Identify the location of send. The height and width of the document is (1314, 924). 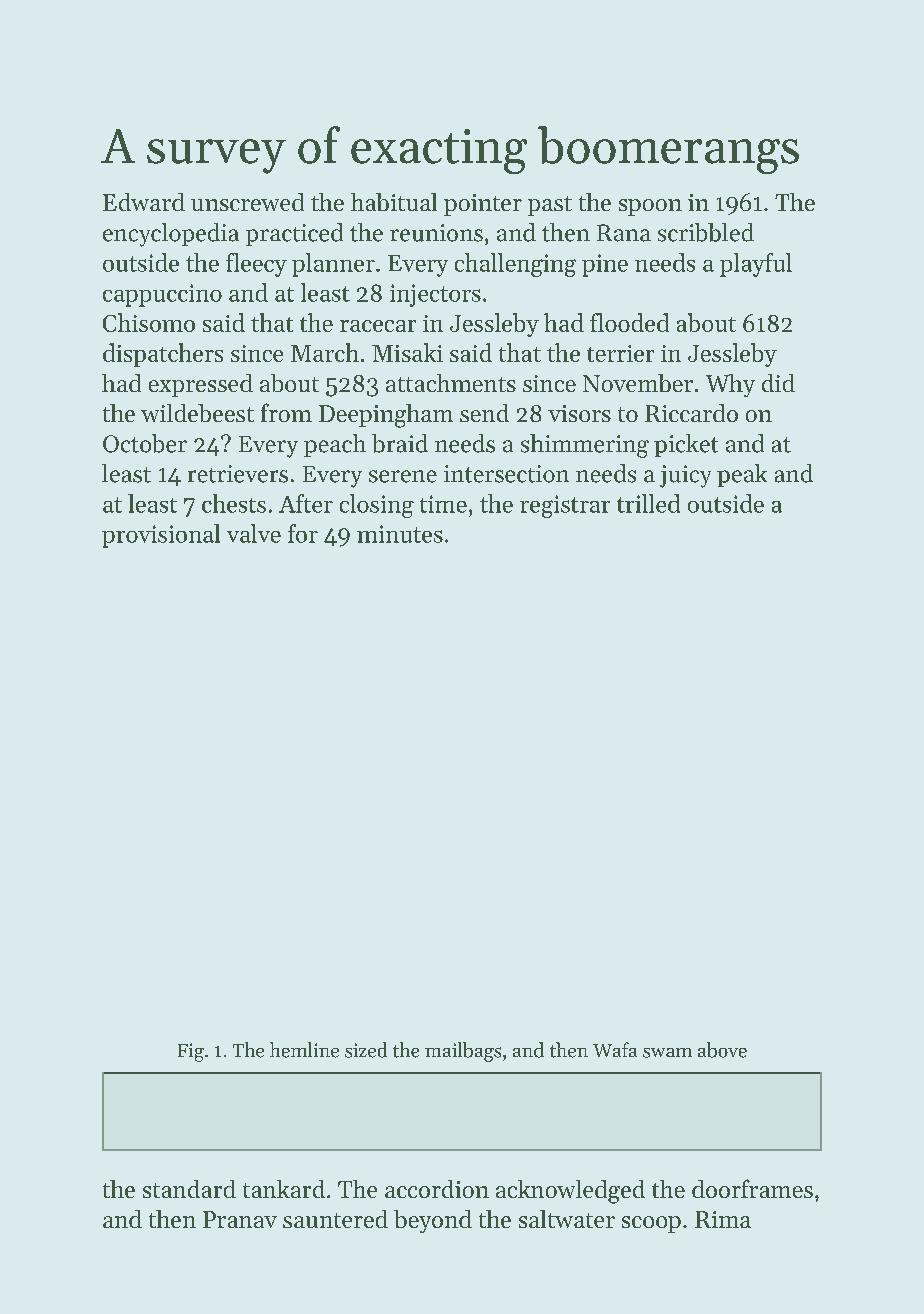
(484, 413).
